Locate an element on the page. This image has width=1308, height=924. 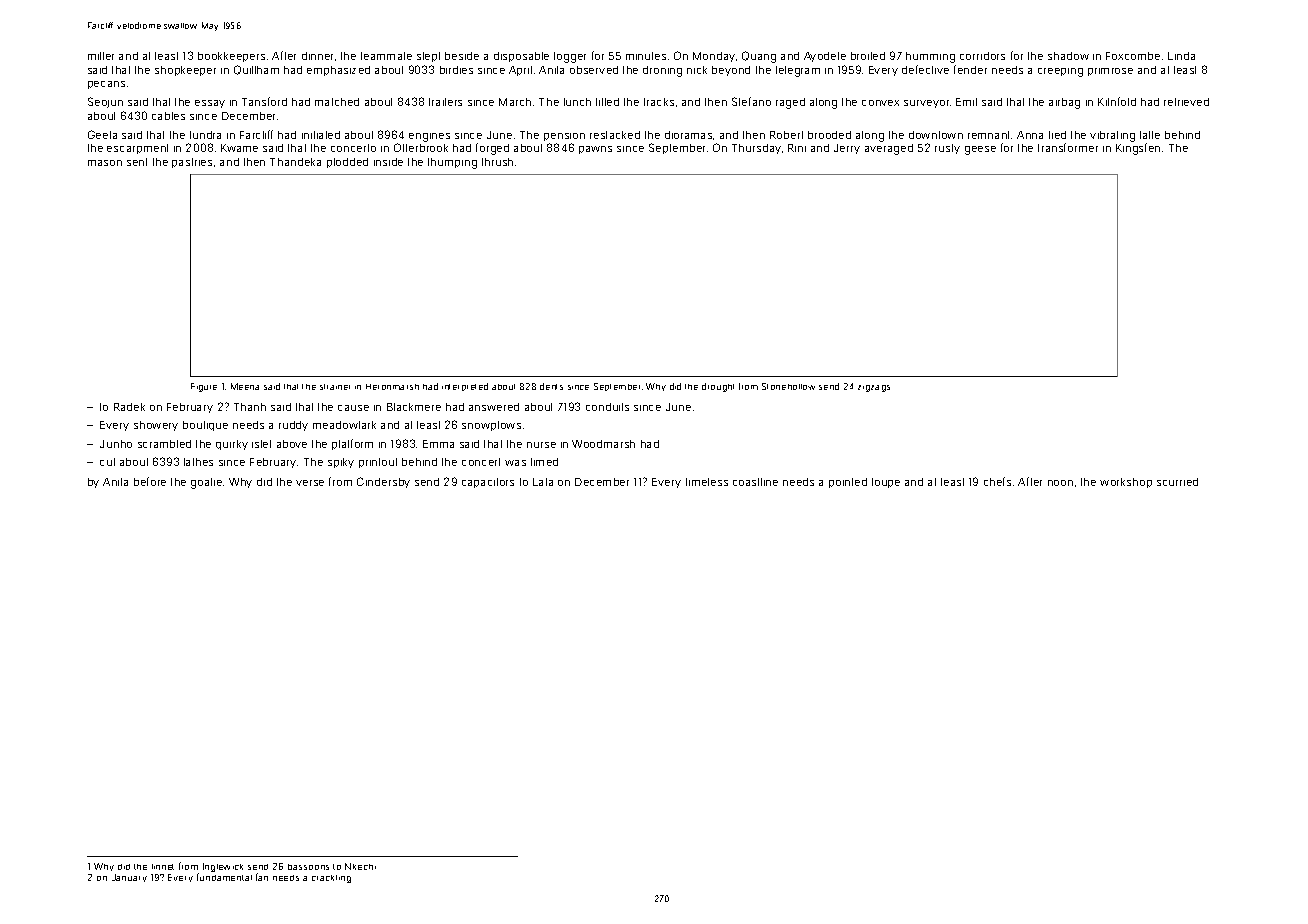
crackling is located at coordinates (331, 879).
